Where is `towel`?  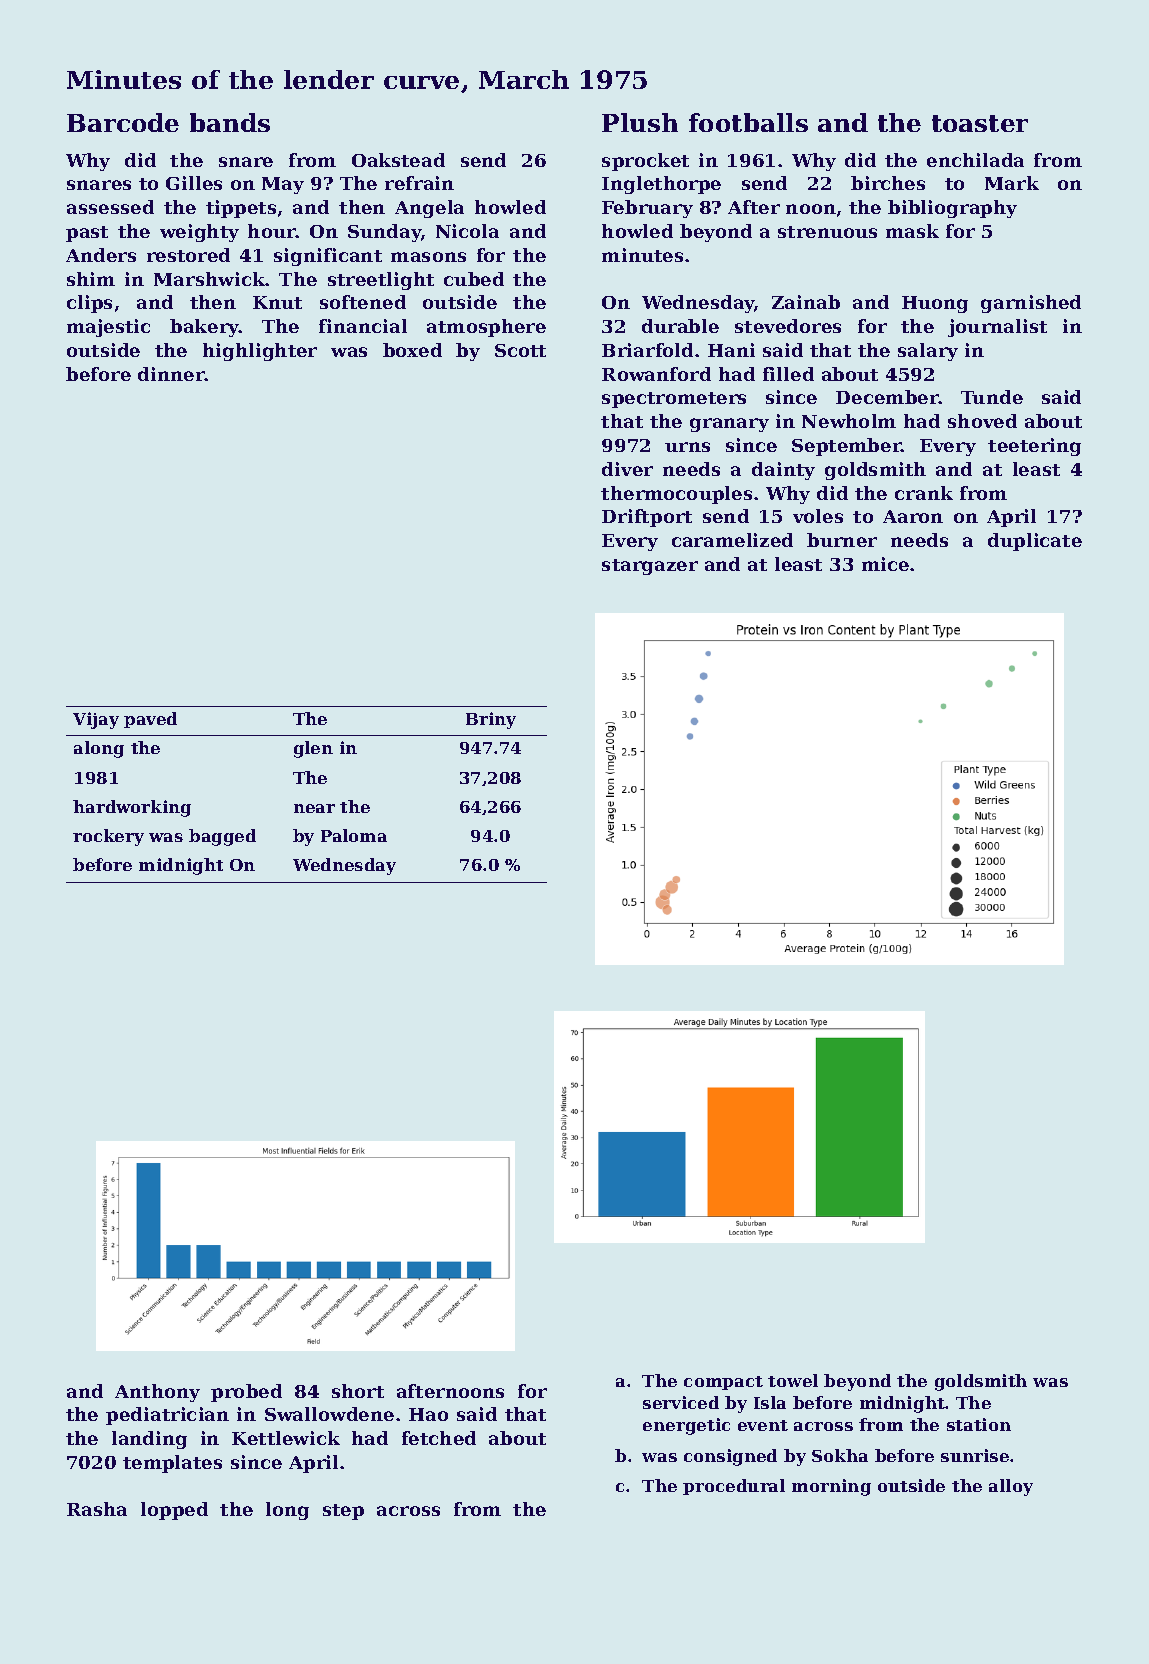 towel is located at coordinates (793, 1380).
